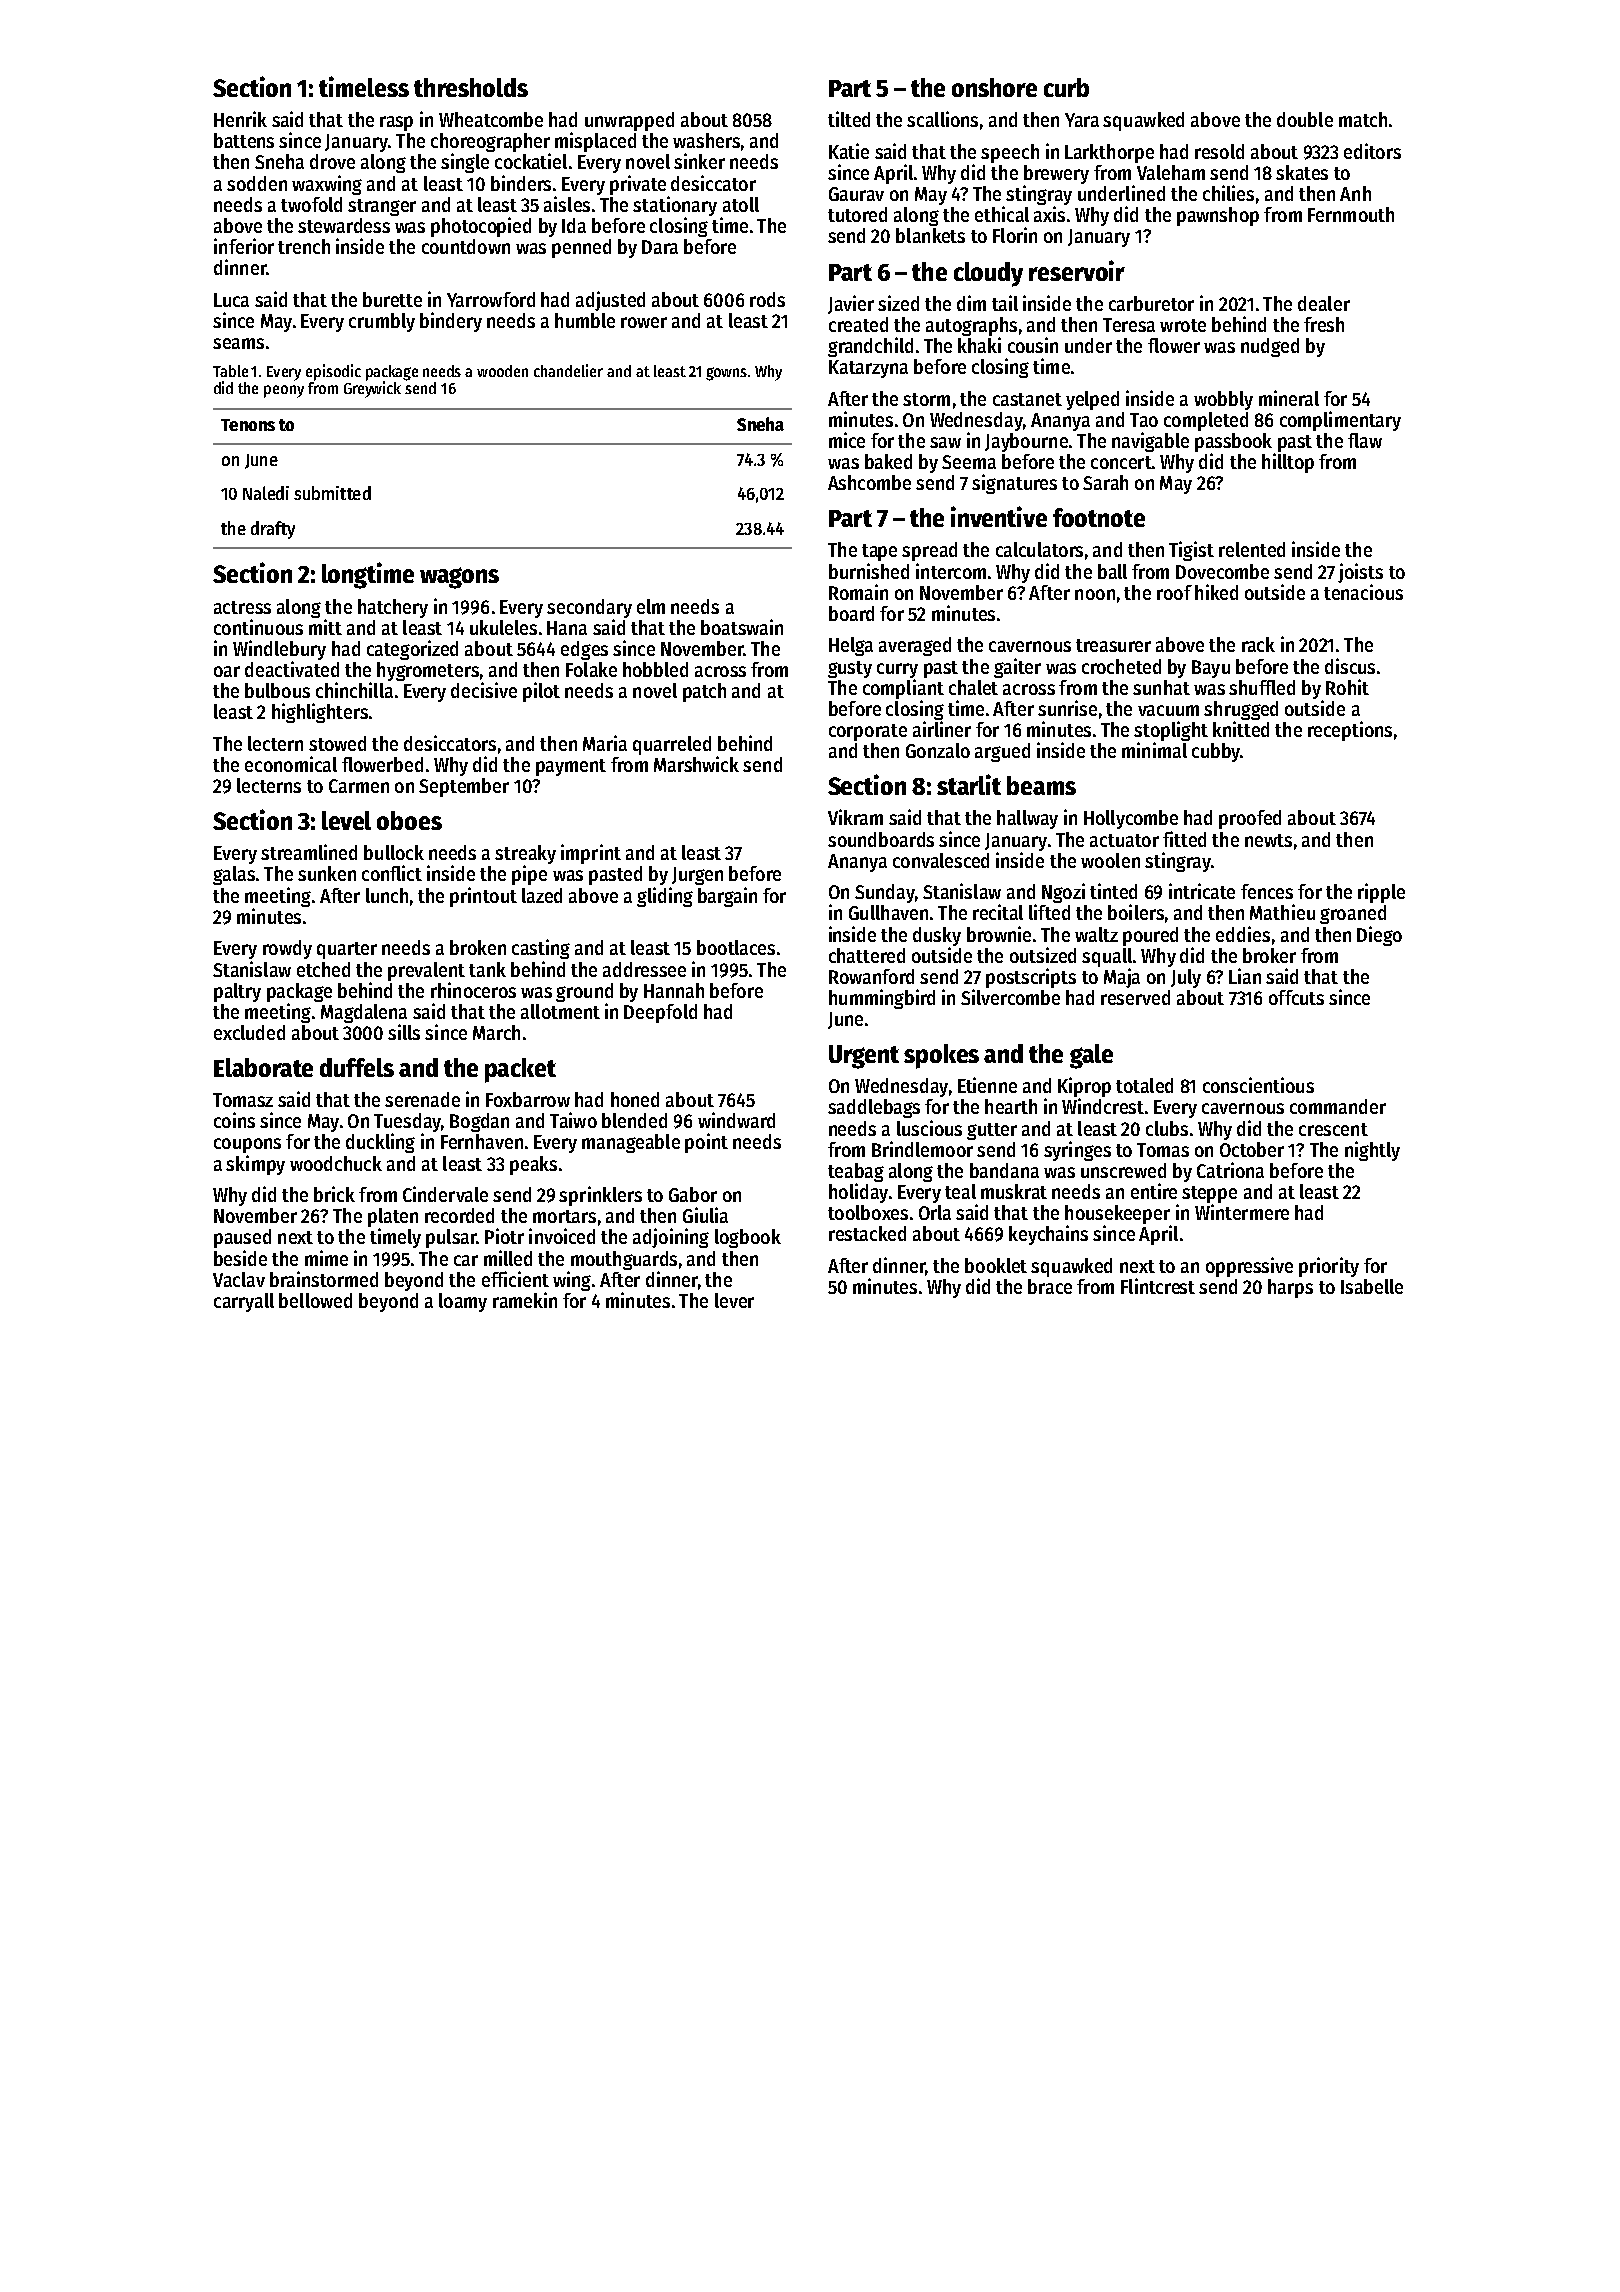  I want to click on twofold, so click(311, 204).
